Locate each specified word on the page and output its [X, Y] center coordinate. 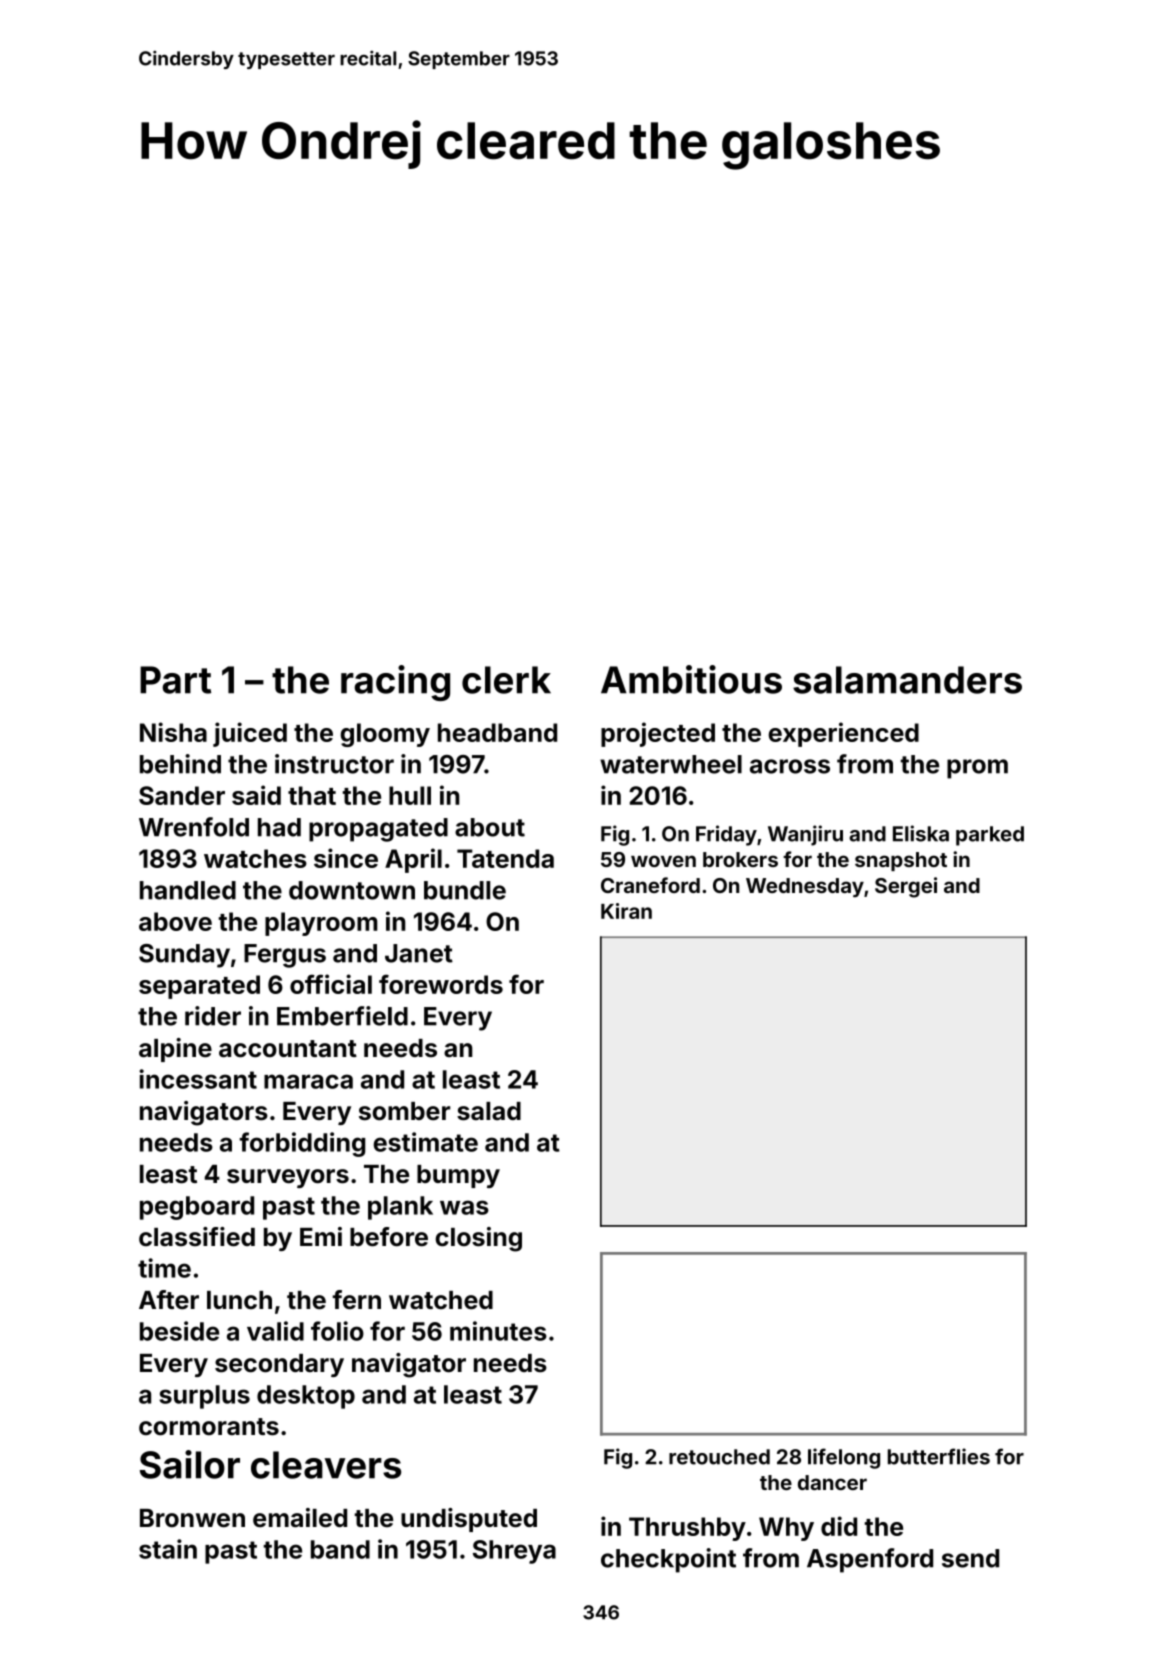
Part [175, 680]
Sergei [906, 887]
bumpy [458, 1176]
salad [489, 1111]
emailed [300, 1518]
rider [213, 1016]
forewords [441, 984]
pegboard [197, 1208]
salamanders [907, 680]
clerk [506, 680]
